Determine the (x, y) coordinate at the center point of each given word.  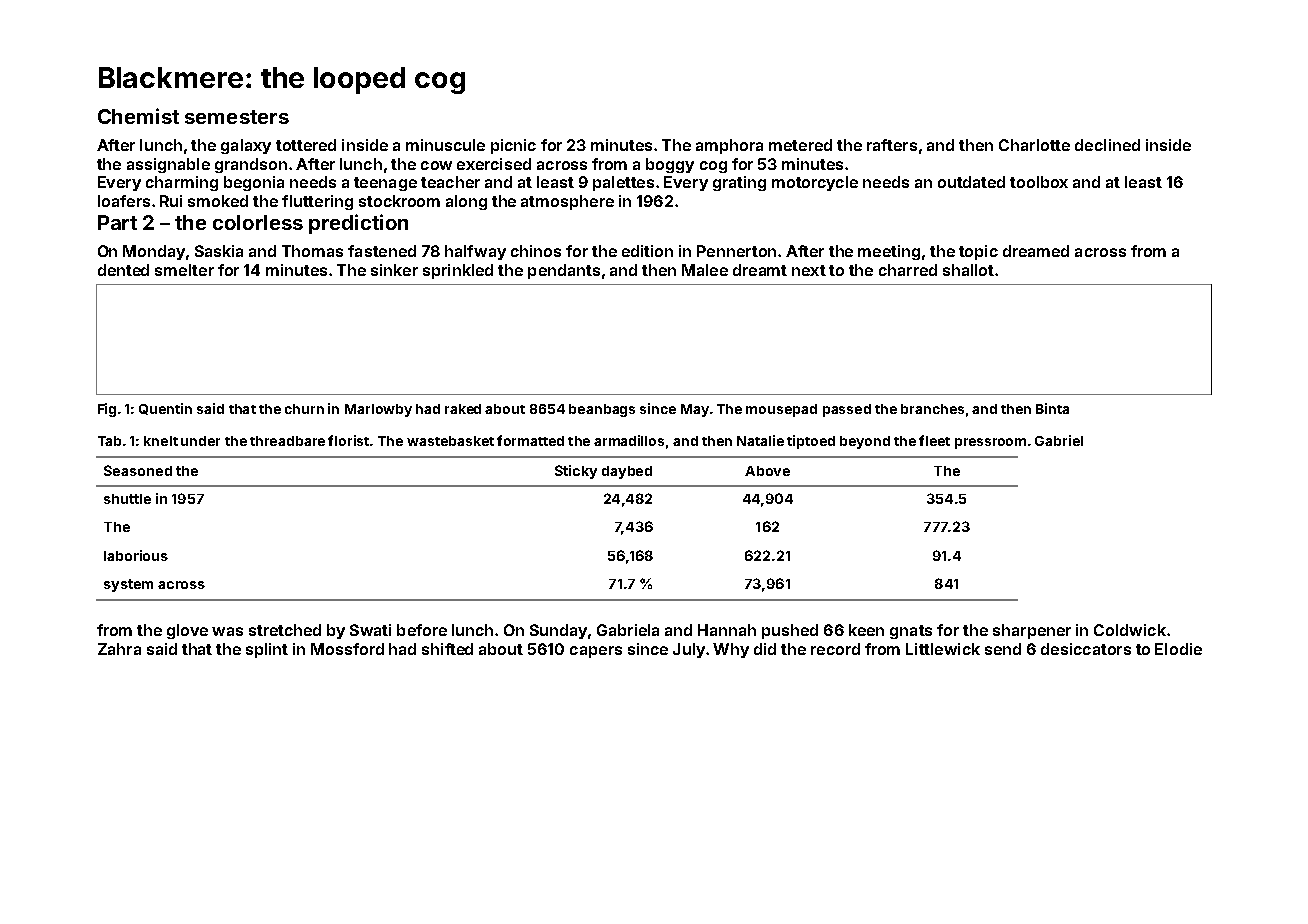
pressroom (990, 443)
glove (187, 631)
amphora (729, 146)
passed (847, 410)
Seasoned (138, 470)
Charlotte (1034, 145)
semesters (237, 117)
